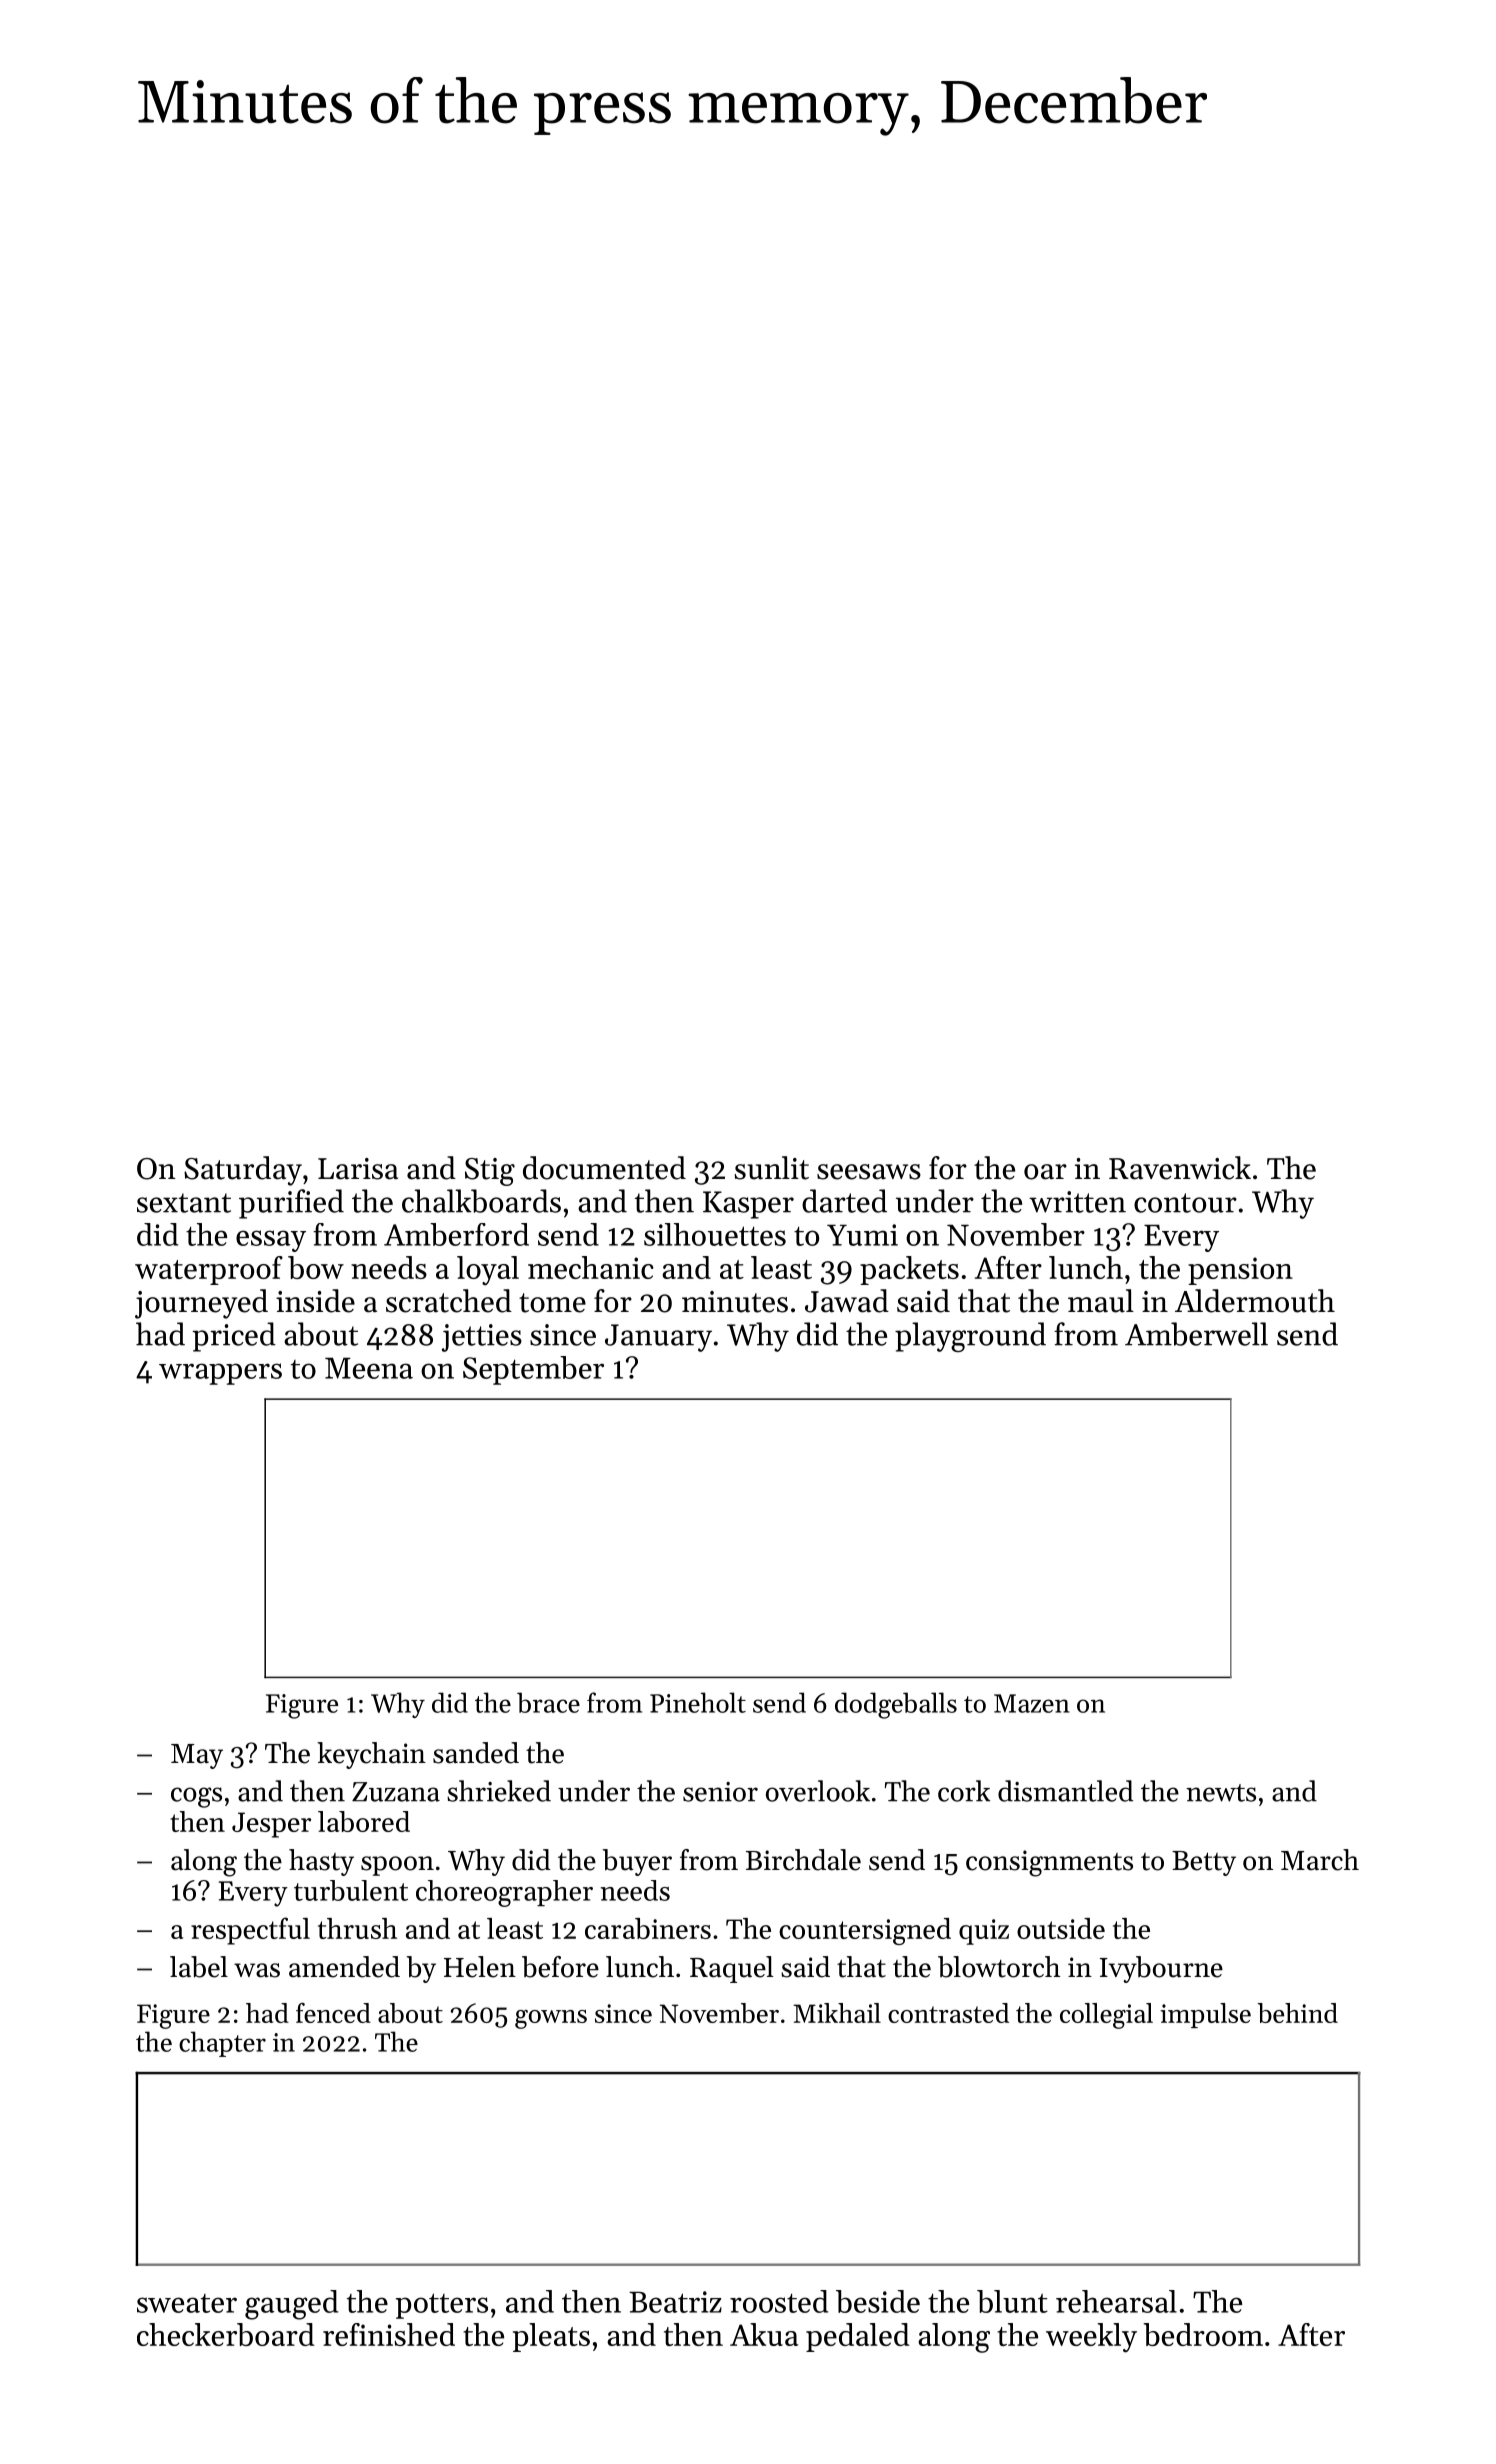 This screenshot has width=1496, height=2464. Describe the element at coordinates (369, 1368) in the screenshot. I see `Meena` at that location.
